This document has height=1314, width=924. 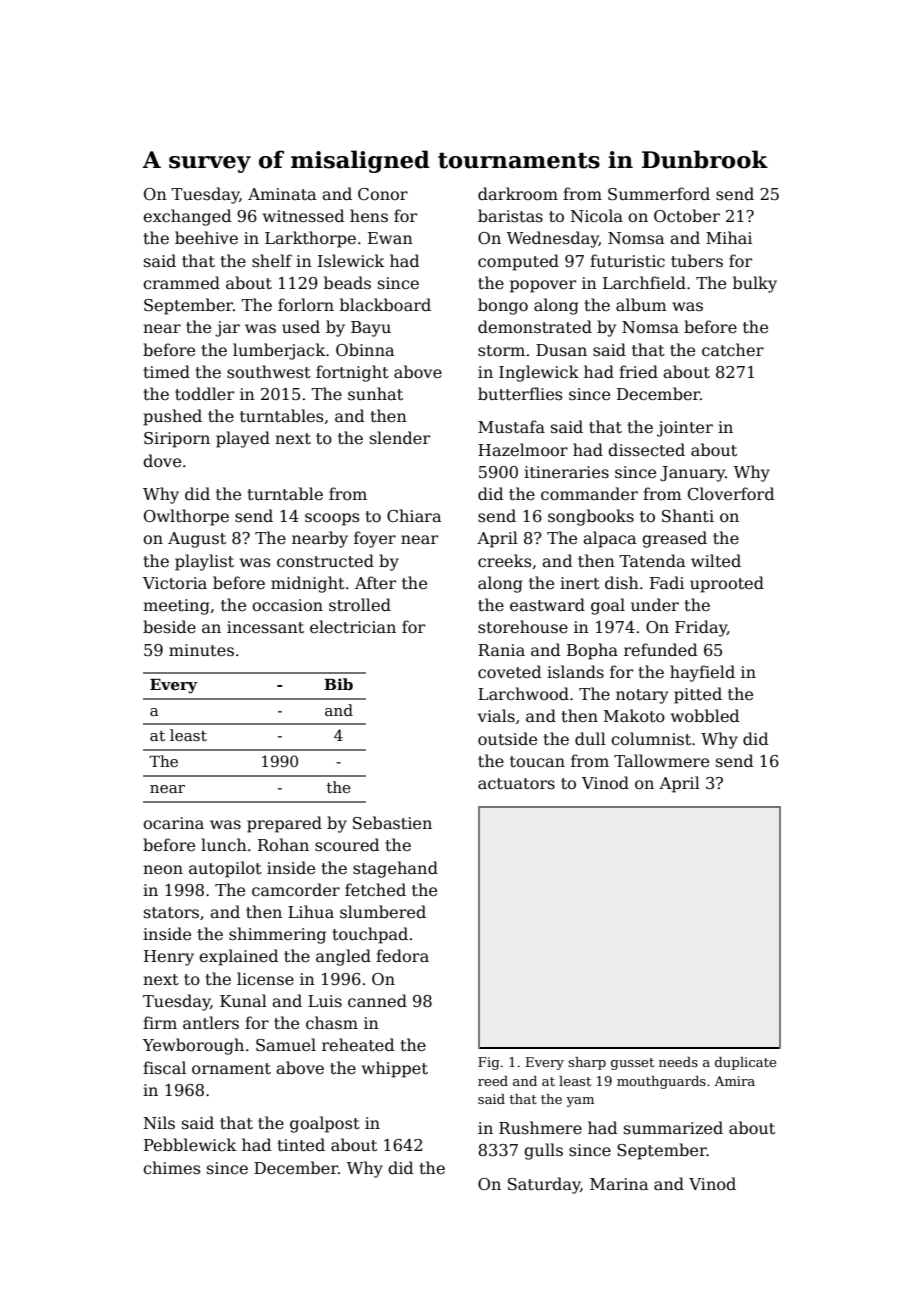 I want to click on Nils, so click(x=159, y=1123).
